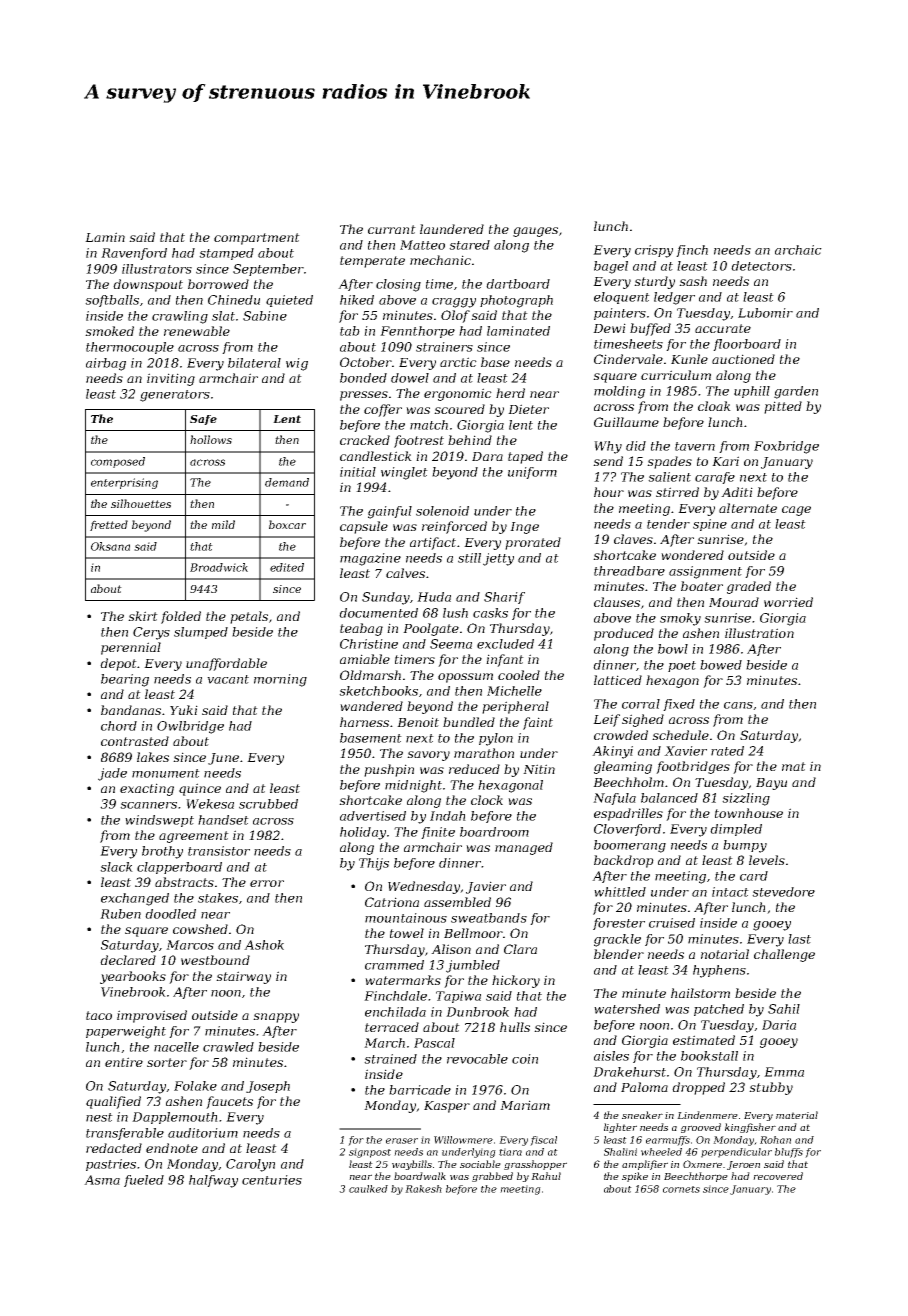  Describe the element at coordinates (628, 814) in the screenshot. I see `espadrilles` at that location.
